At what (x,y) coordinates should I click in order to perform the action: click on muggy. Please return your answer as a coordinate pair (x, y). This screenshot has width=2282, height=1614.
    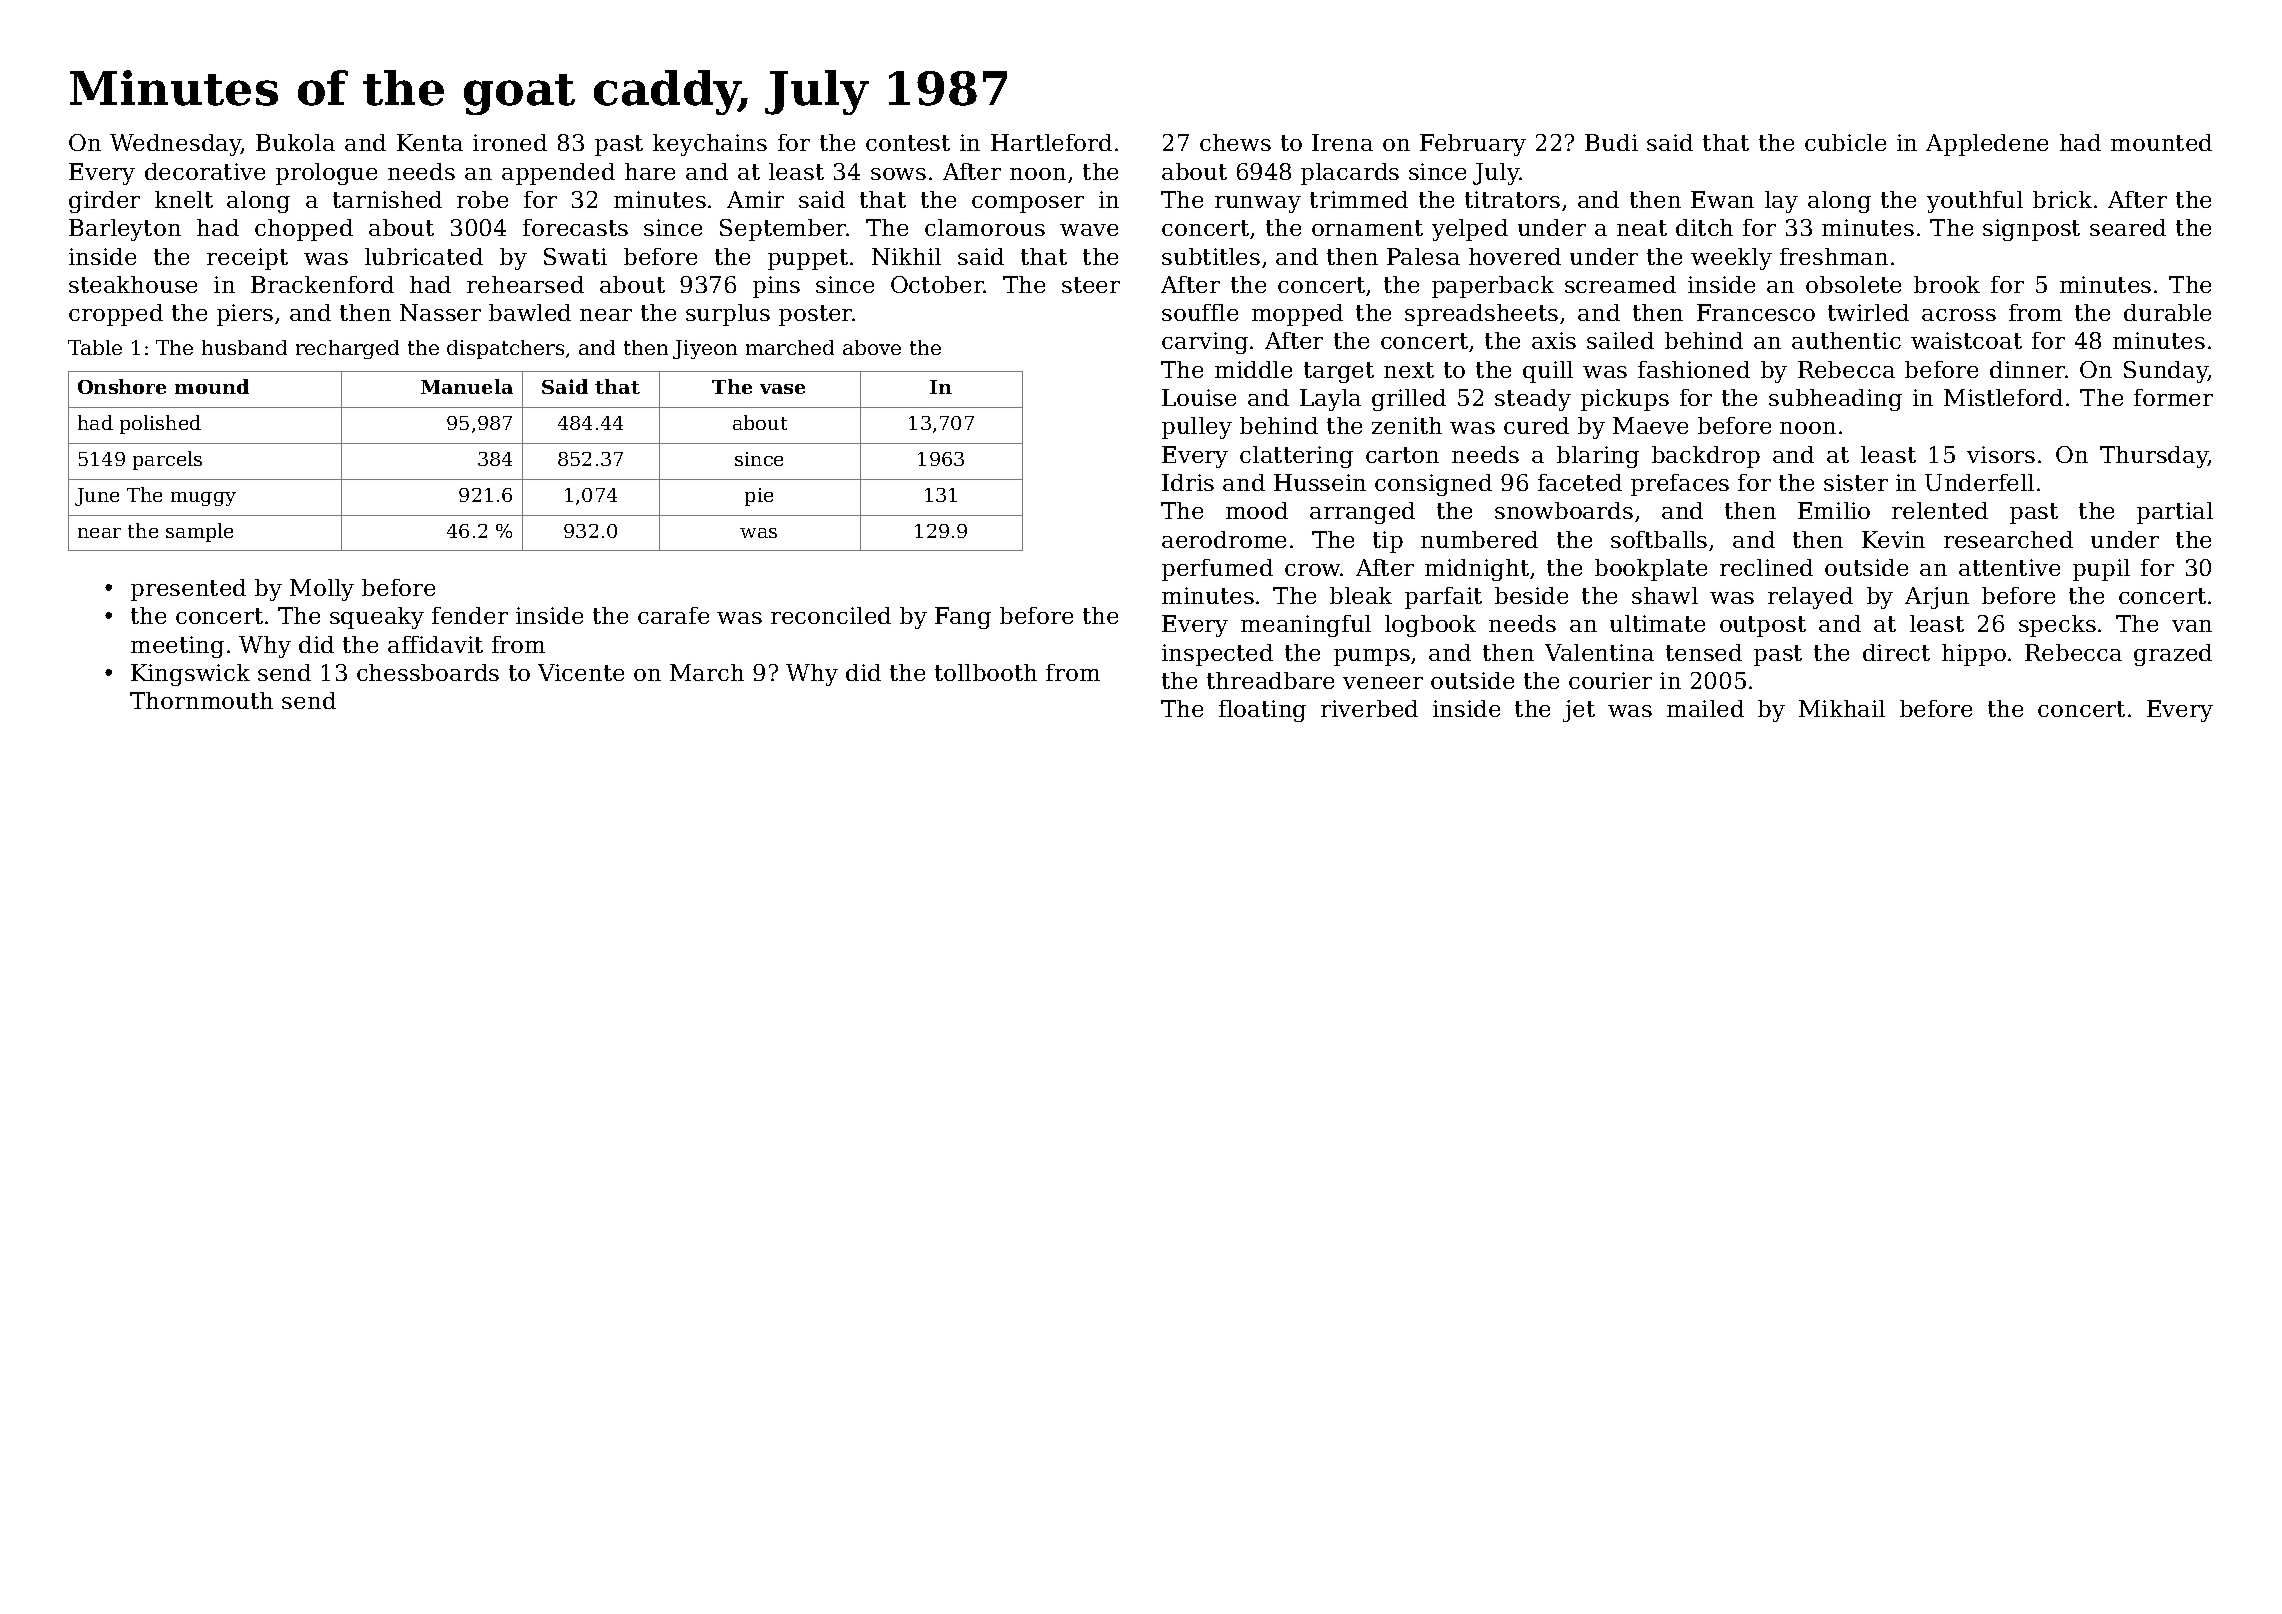
    Looking at the image, I should click on (203, 499).
